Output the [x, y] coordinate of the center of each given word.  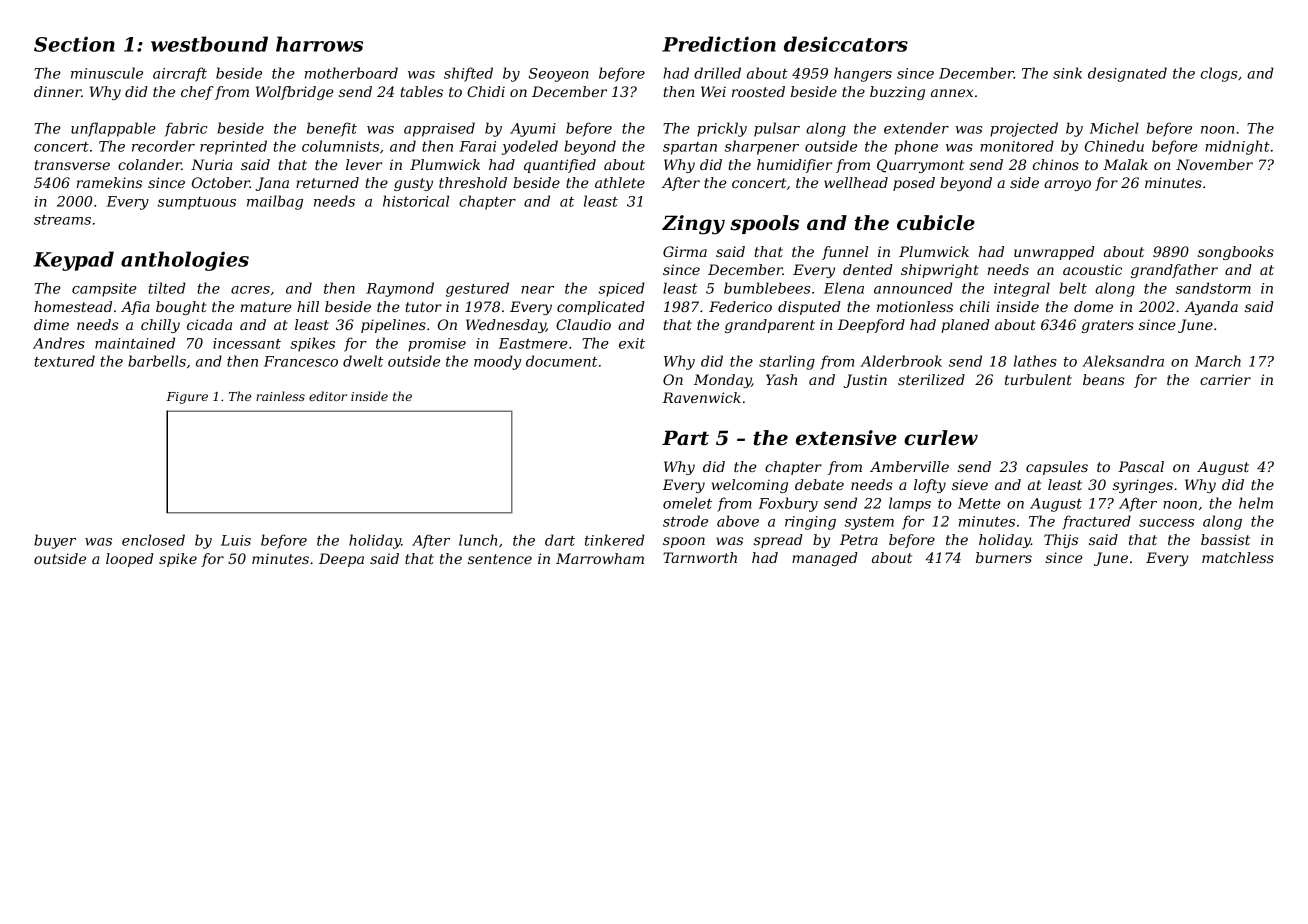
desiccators [846, 44]
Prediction [719, 44]
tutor [424, 307]
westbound [209, 44]
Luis [236, 540]
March [1218, 361]
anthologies [185, 261]
